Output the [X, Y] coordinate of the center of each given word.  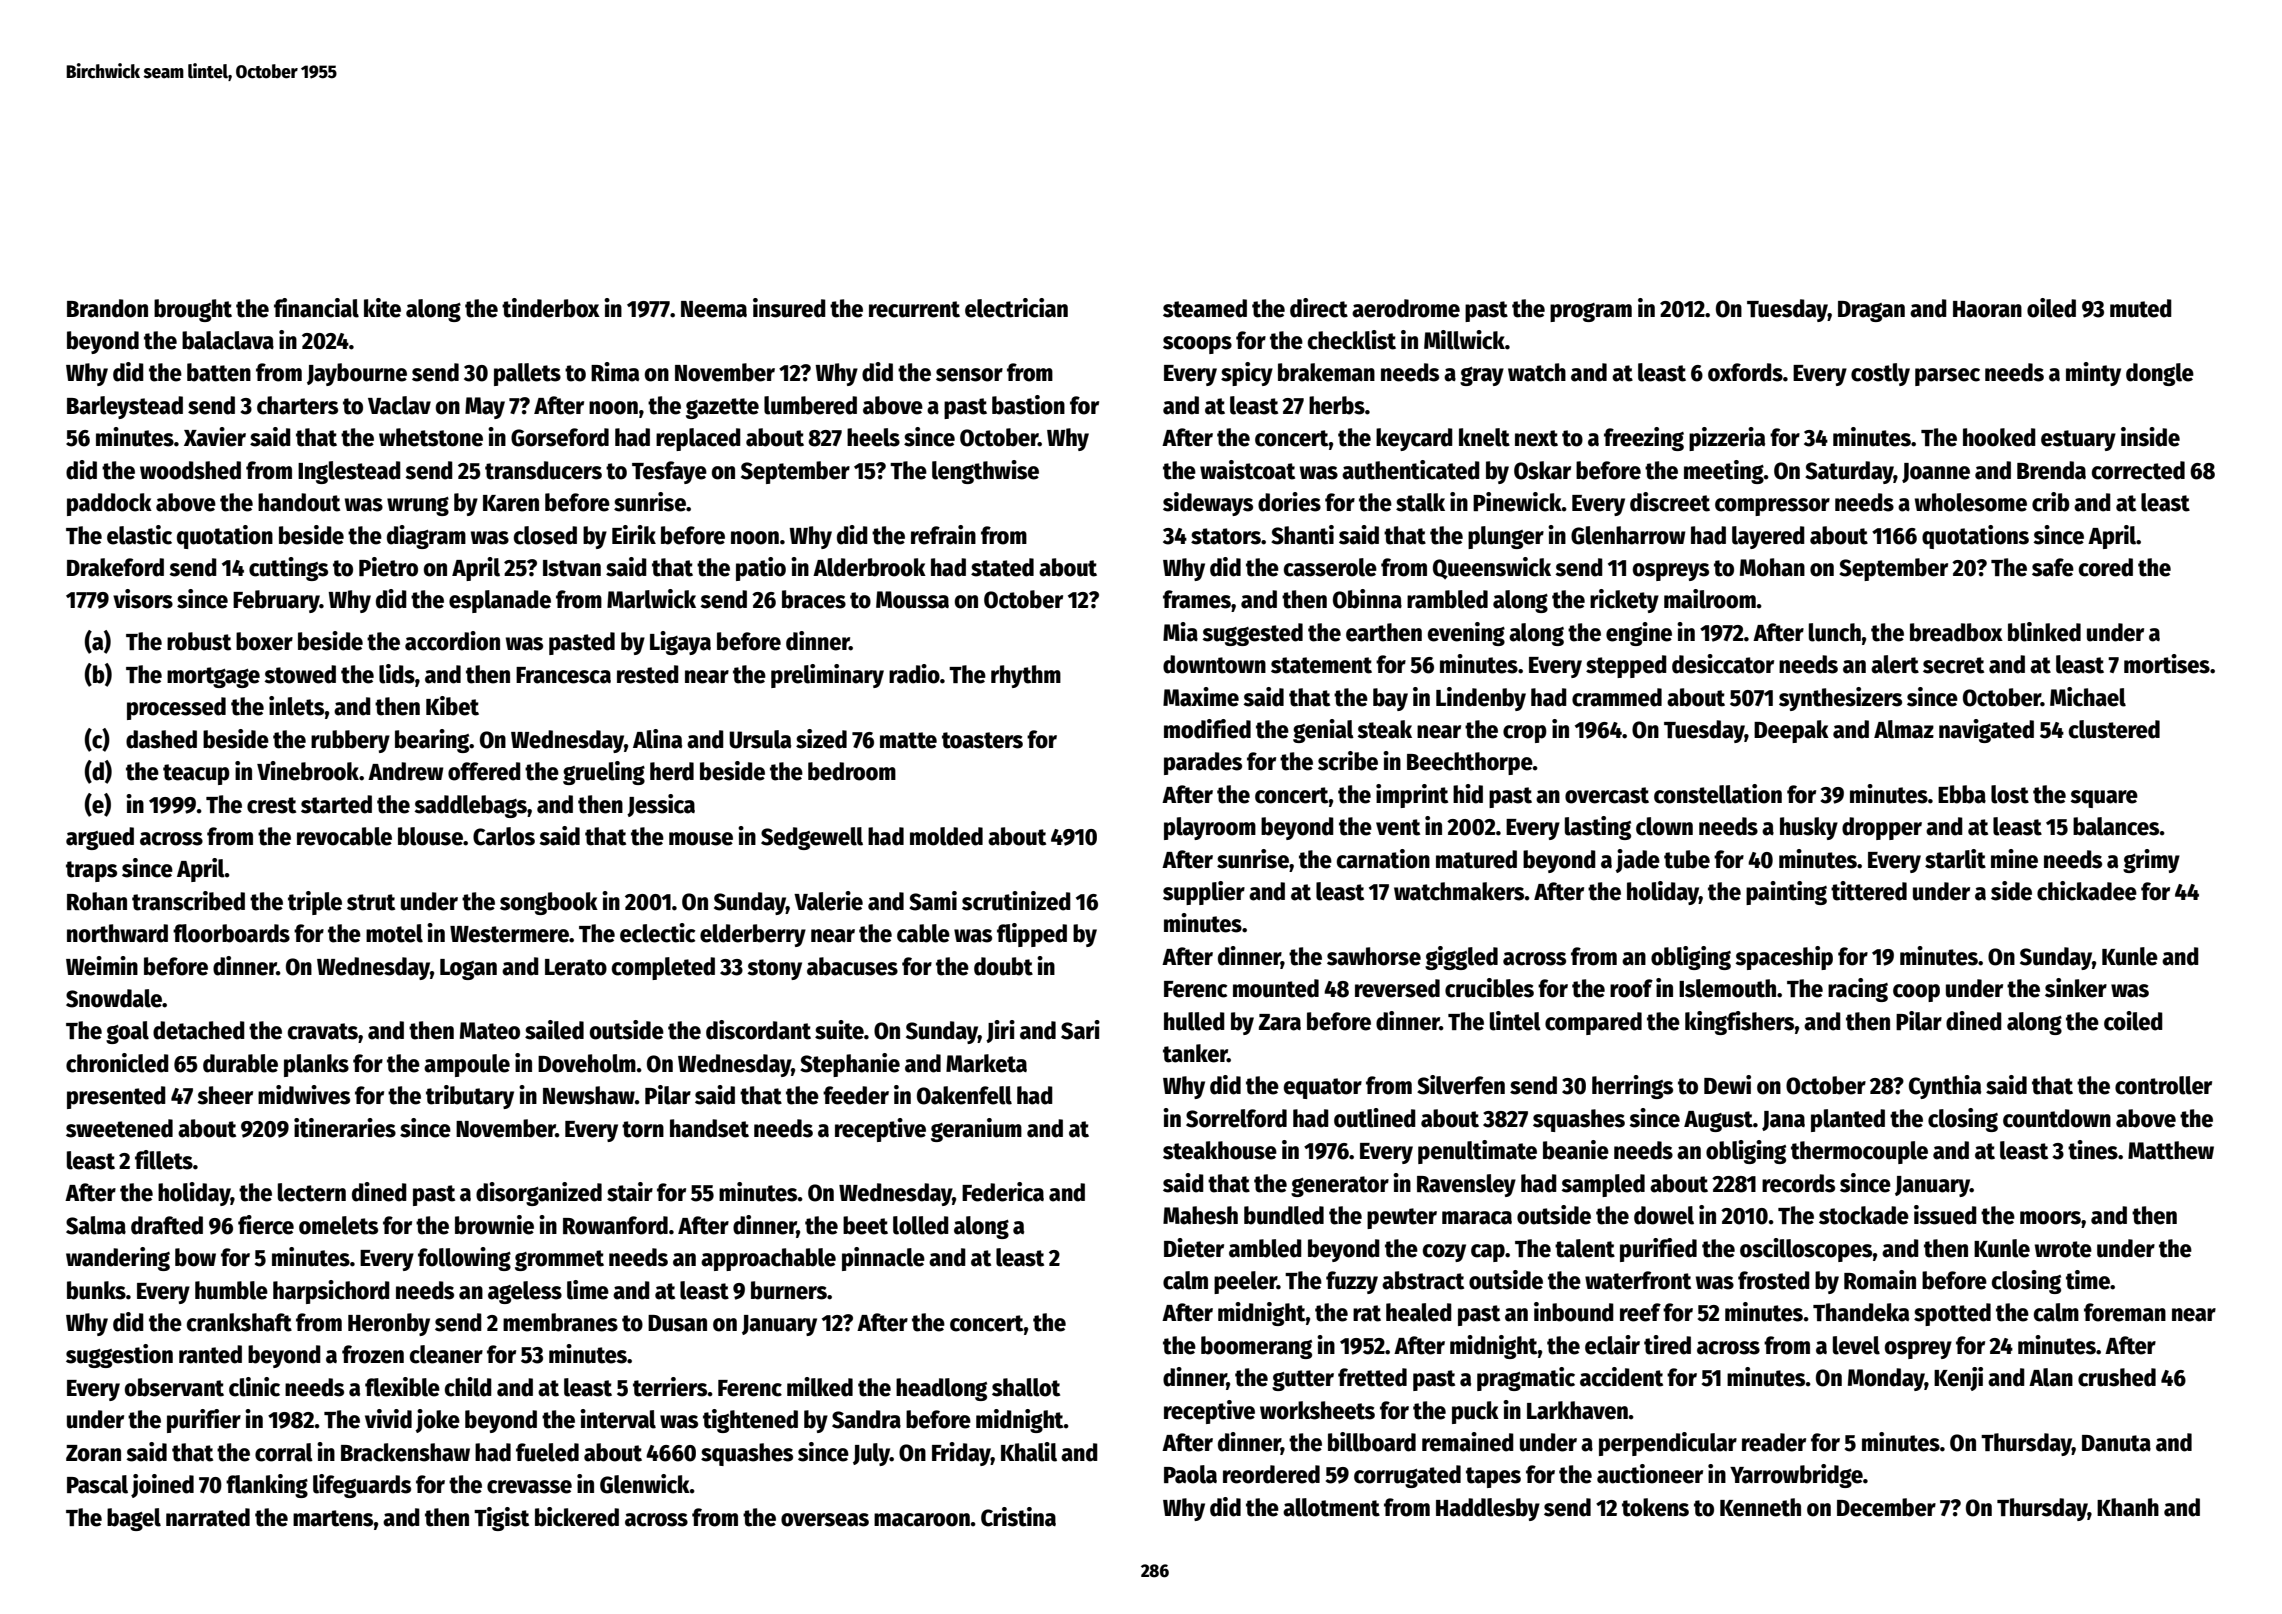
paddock [109, 504]
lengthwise [985, 472]
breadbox [1956, 632]
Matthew [2171, 1150]
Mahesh [1200, 1215]
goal [127, 1032]
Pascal [97, 1484]
